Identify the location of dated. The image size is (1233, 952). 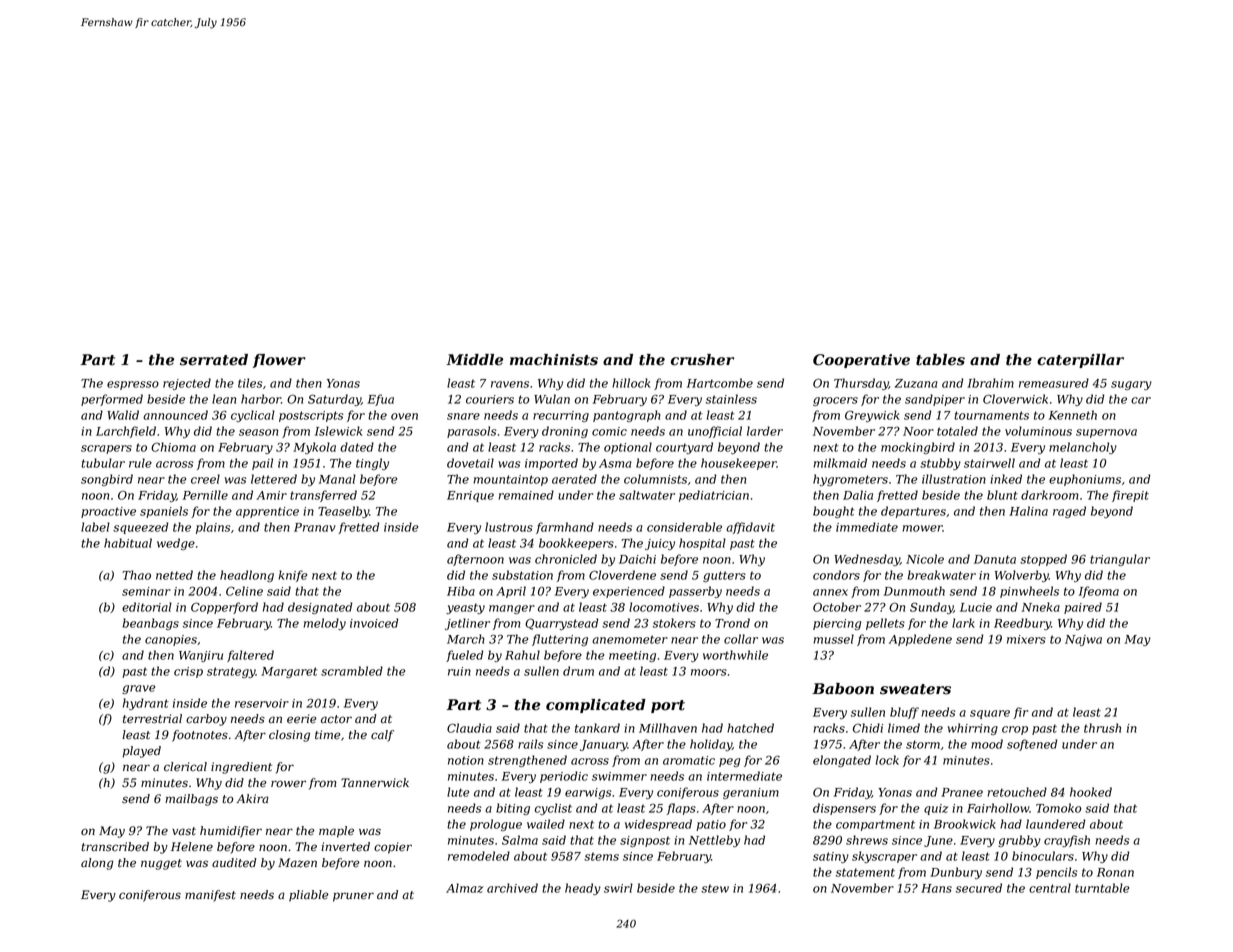
(357, 447).
